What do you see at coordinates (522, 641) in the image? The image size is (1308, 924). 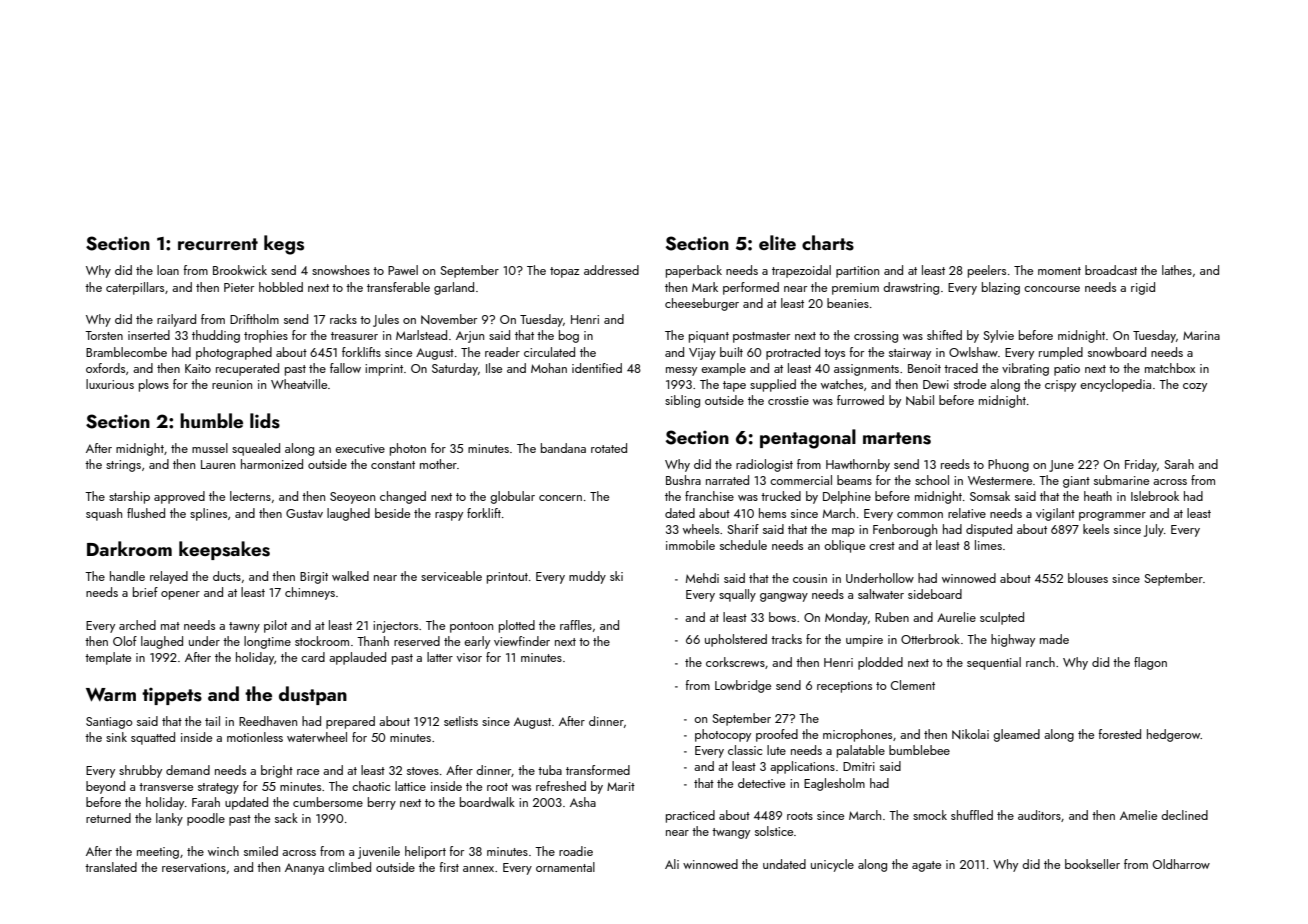 I see `viewfinder` at bounding box center [522, 641].
